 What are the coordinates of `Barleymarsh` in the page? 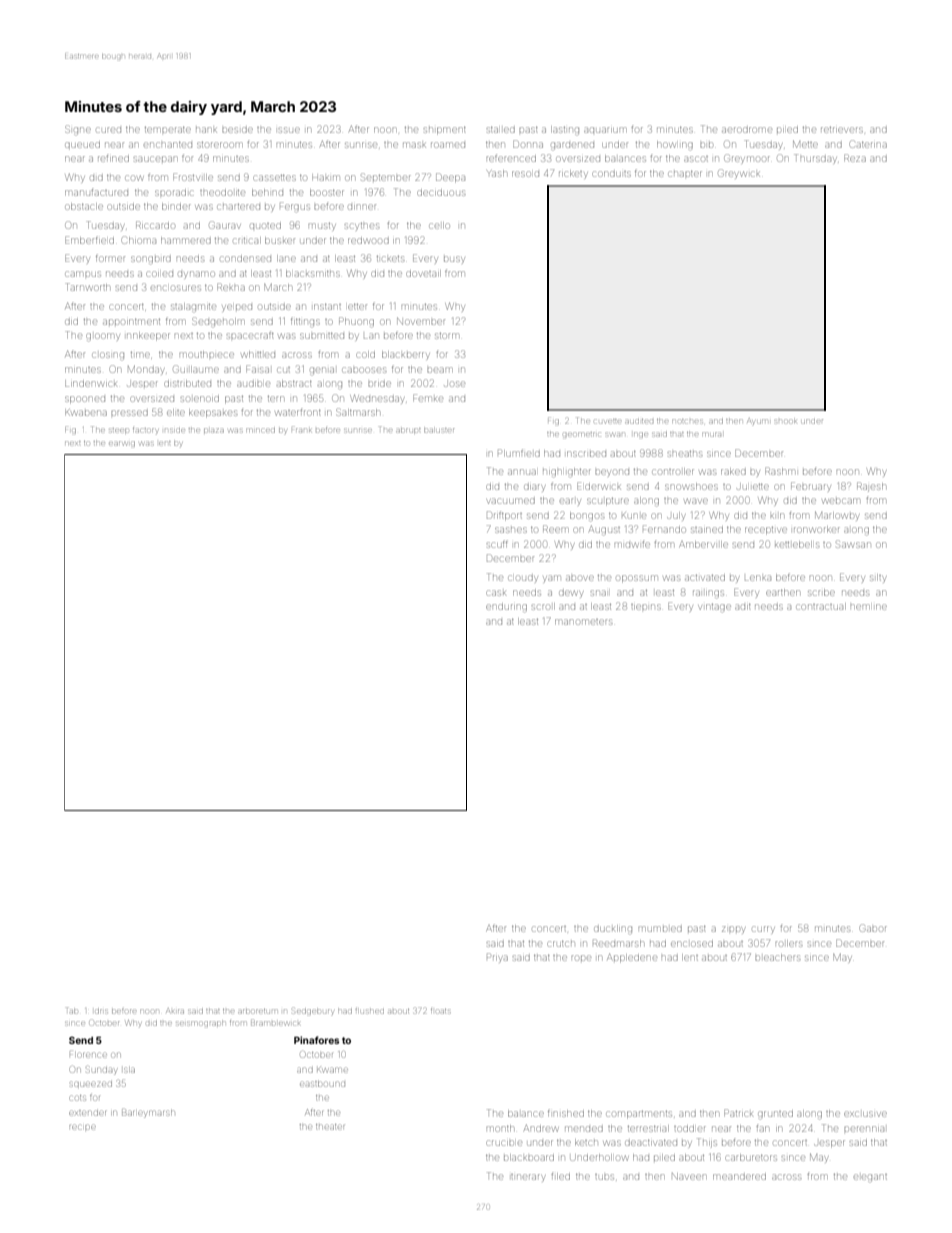 It's located at (148, 1113).
